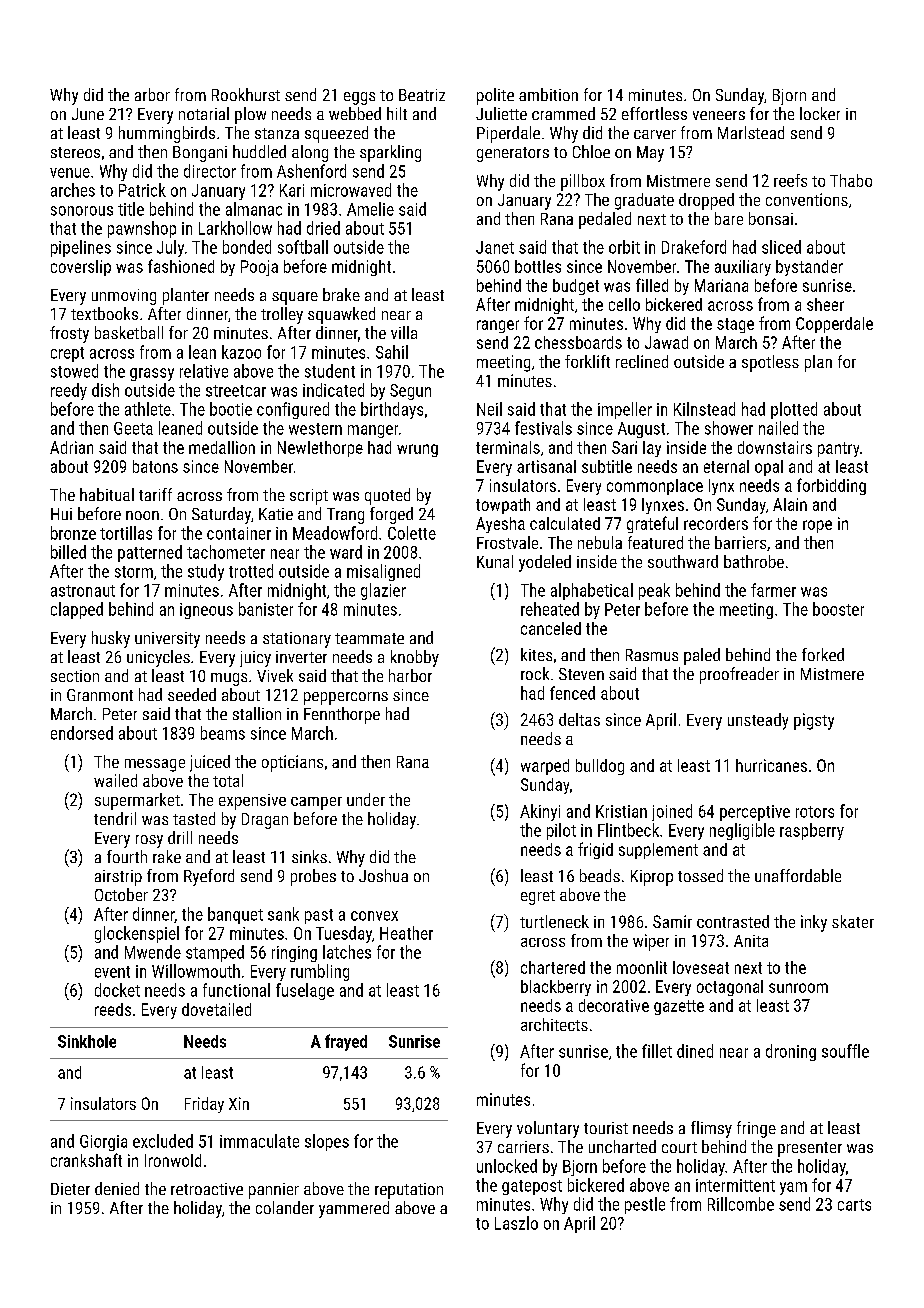 The image size is (924, 1308). Describe the element at coordinates (88, 114) in the screenshot. I see `June` at that location.
